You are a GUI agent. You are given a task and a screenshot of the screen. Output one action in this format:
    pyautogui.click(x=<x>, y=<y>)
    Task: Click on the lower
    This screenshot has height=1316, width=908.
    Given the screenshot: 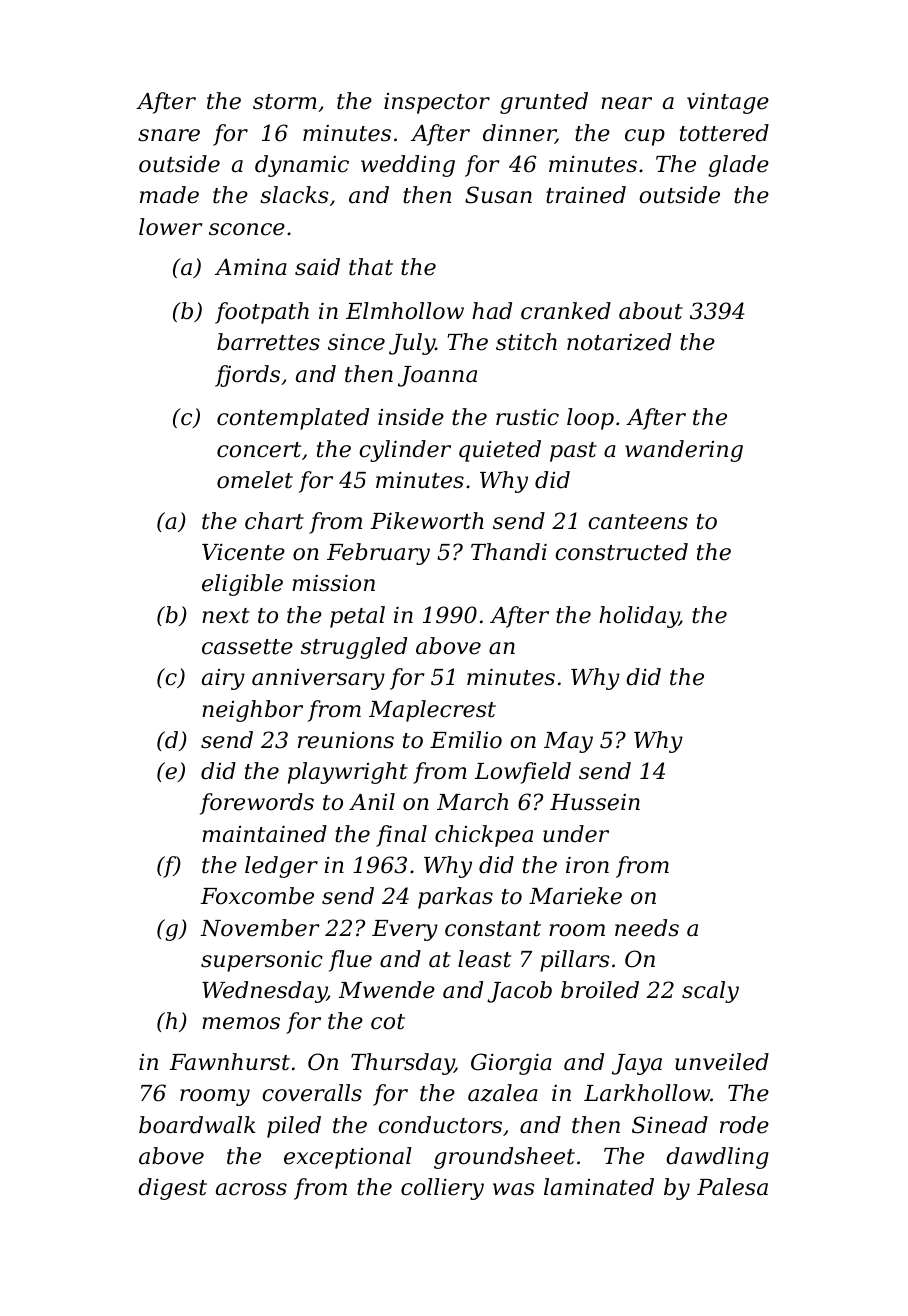 What is the action you would take?
    pyautogui.click(x=171, y=227)
